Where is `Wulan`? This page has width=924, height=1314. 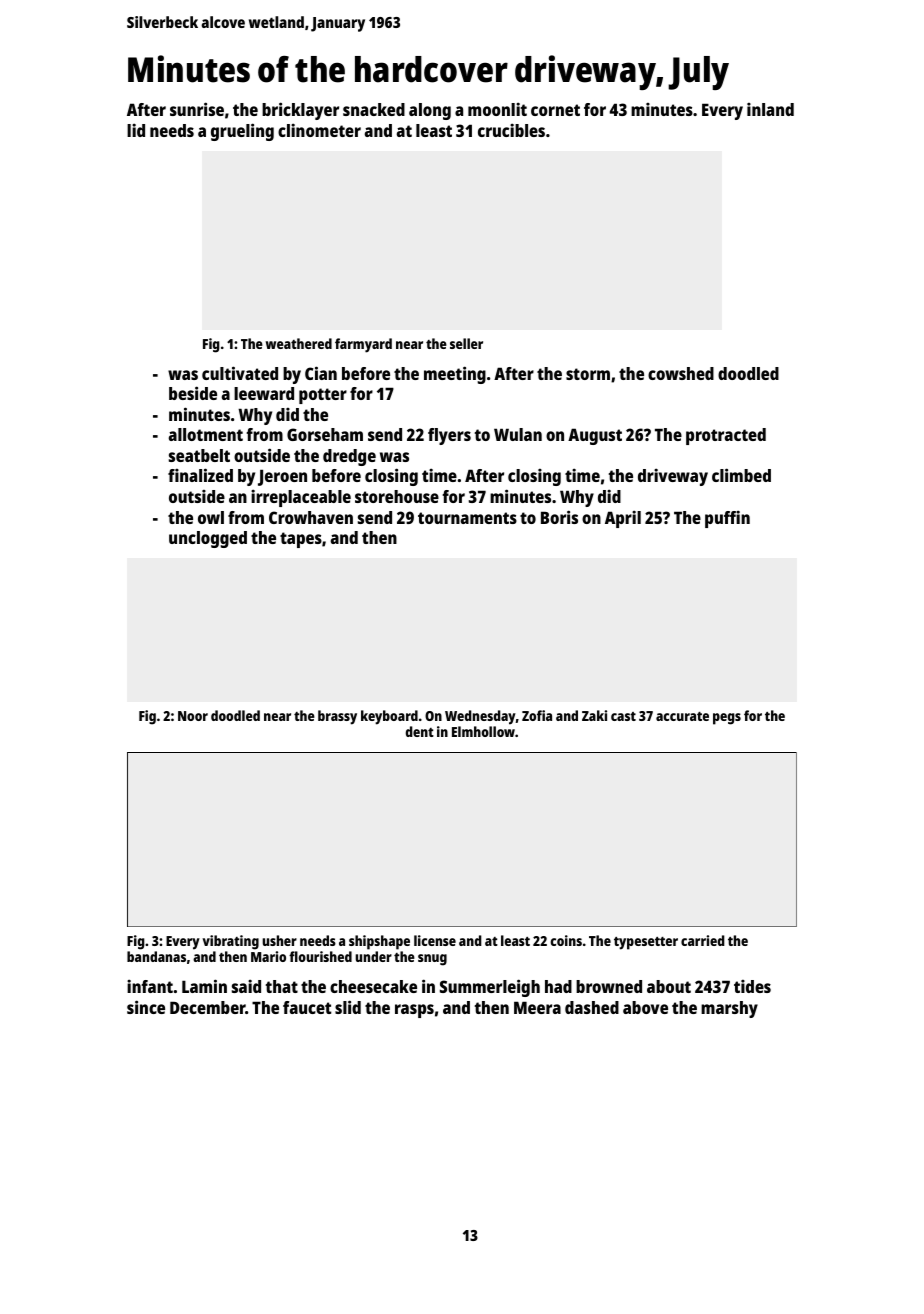 Wulan is located at coordinates (518, 434).
